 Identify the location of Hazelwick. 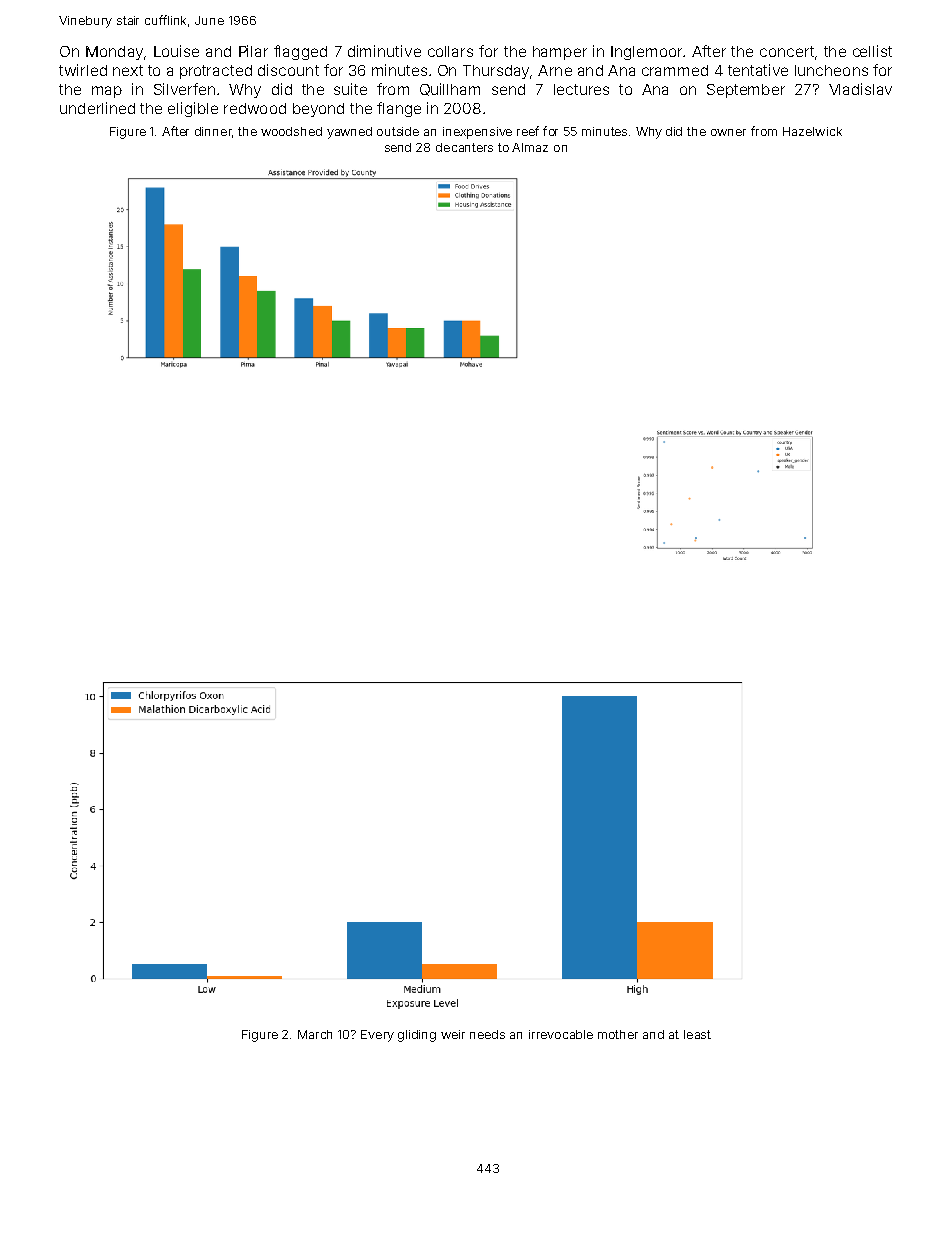
(812, 131).
